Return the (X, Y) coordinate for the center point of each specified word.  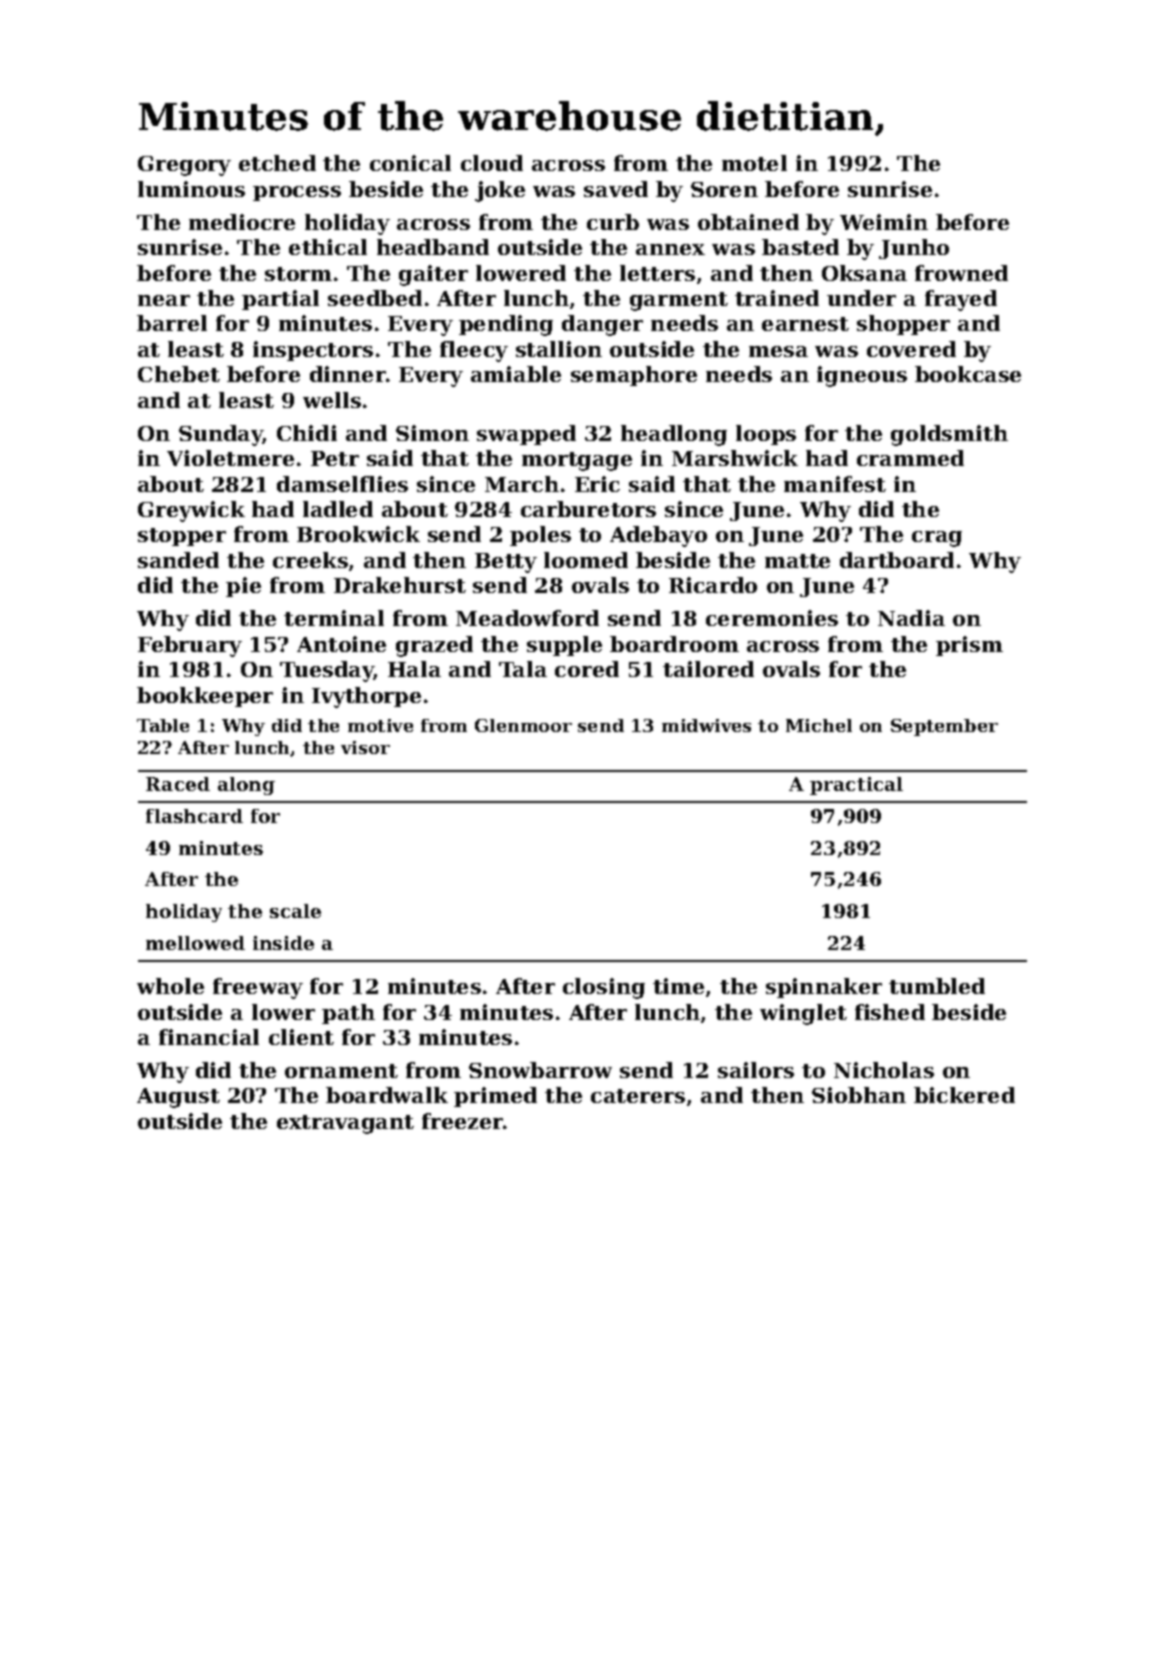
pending (506, 325)
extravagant (345, 1124)
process (297, 193)
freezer (463, 1121)
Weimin (884, 222)
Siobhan (859, 1095)
